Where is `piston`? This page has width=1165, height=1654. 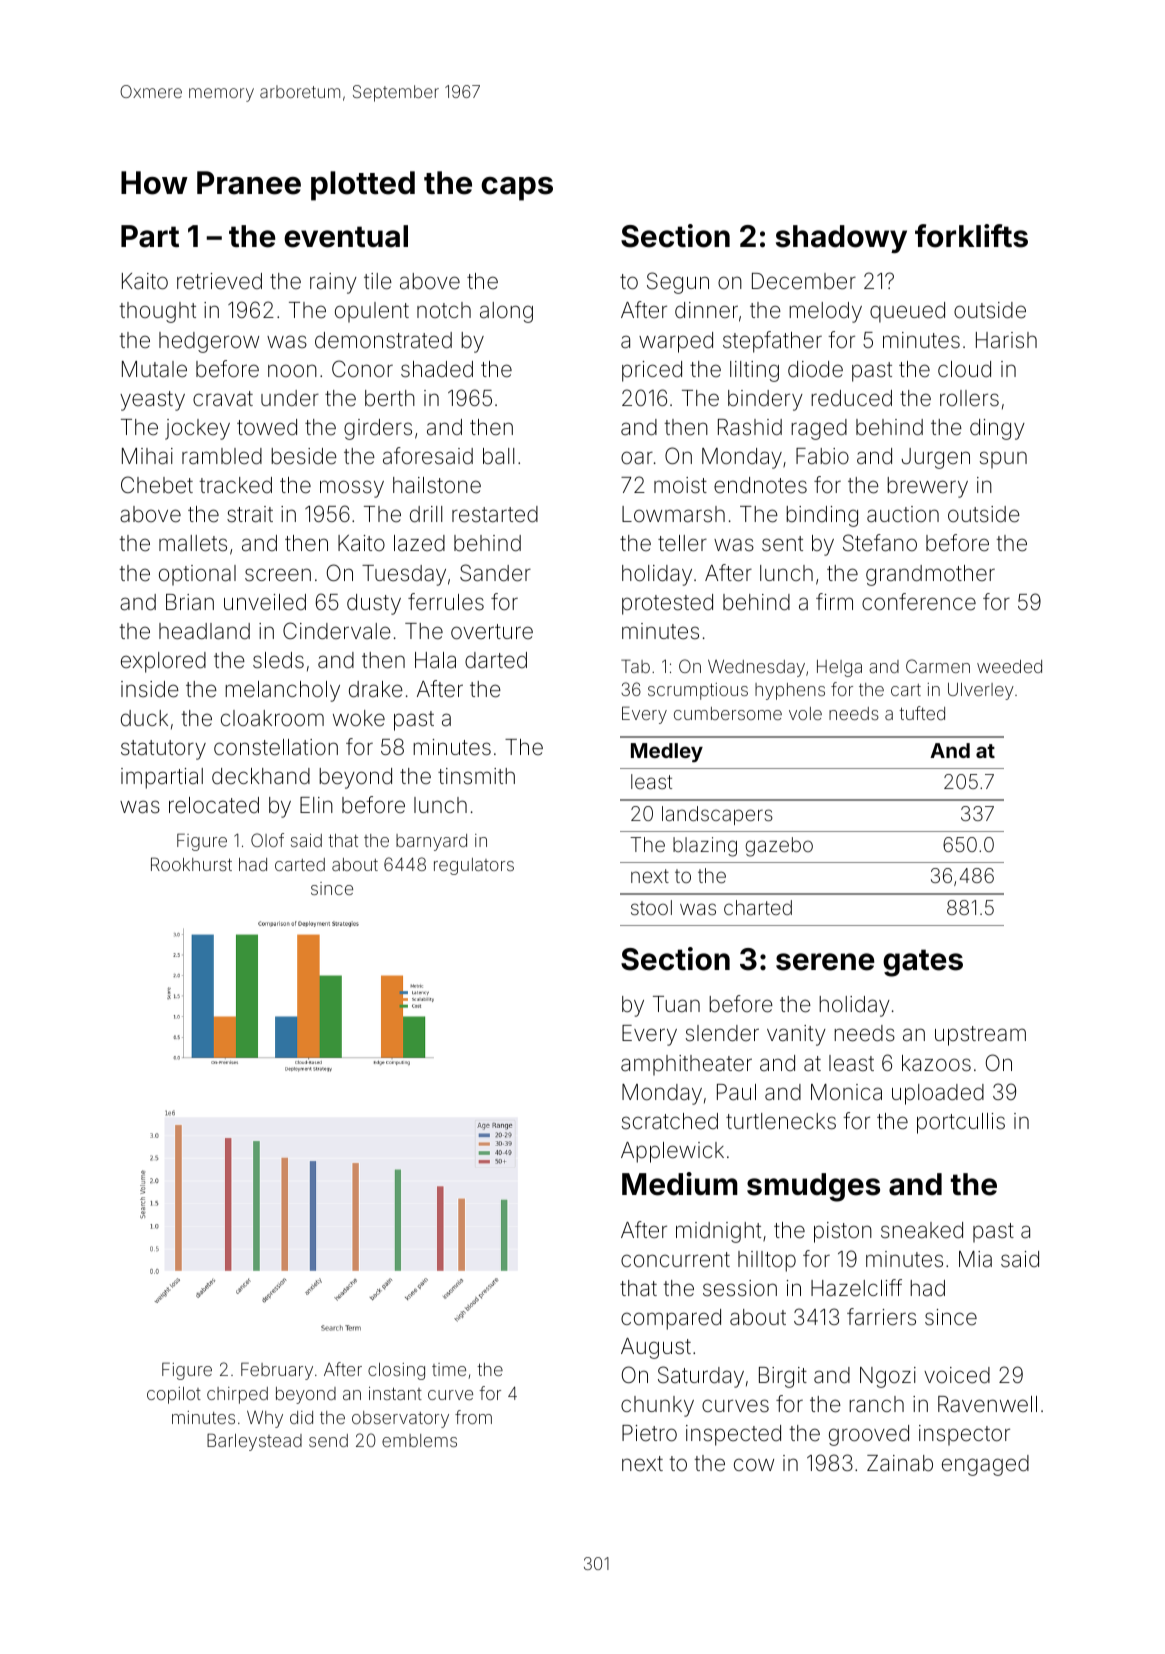
piston is located at coordinates (843, 1232).
